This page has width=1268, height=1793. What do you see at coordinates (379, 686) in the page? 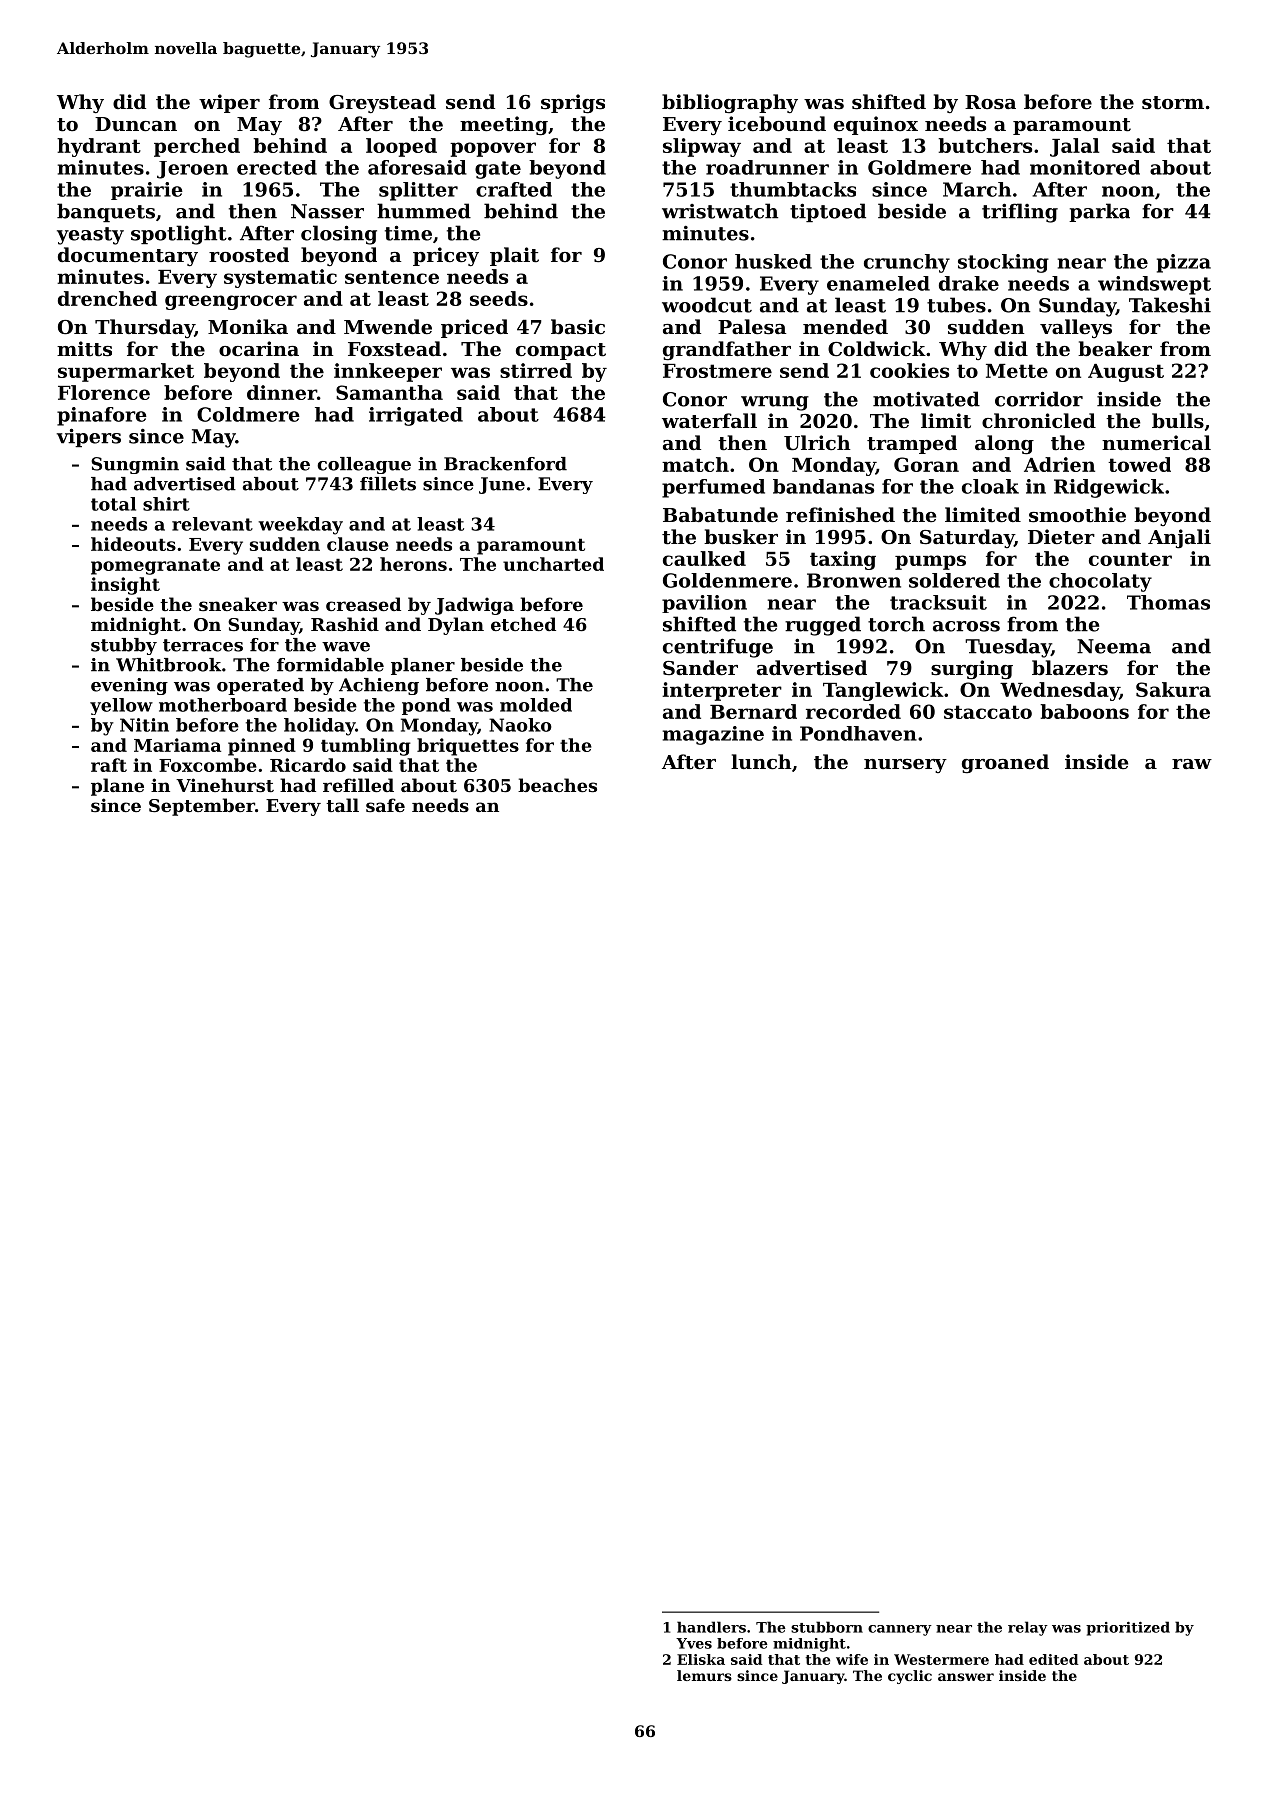
I see `Achieng` at bounding box center [379, 686].
